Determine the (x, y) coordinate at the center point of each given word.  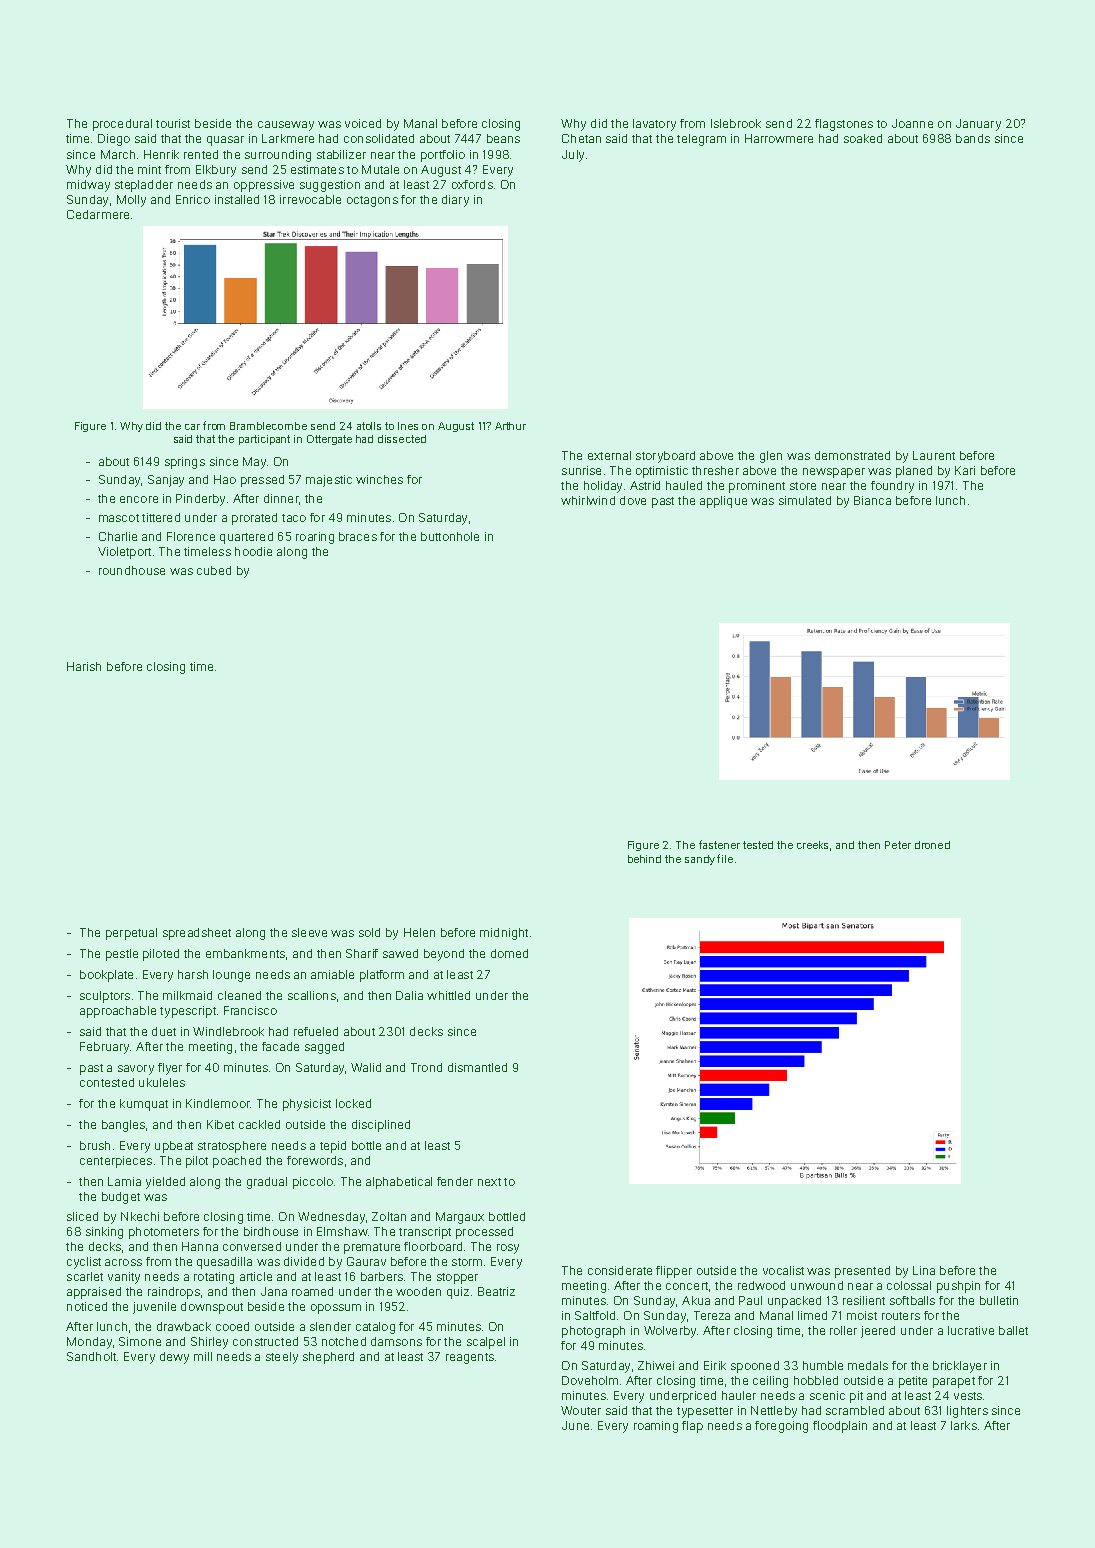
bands (973, 138)
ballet (1013, 1330)
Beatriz (496, 1291)
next (489, 1182)
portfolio (443, 156)
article (256, 1276)
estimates (317, 169)
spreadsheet (197, 934)
